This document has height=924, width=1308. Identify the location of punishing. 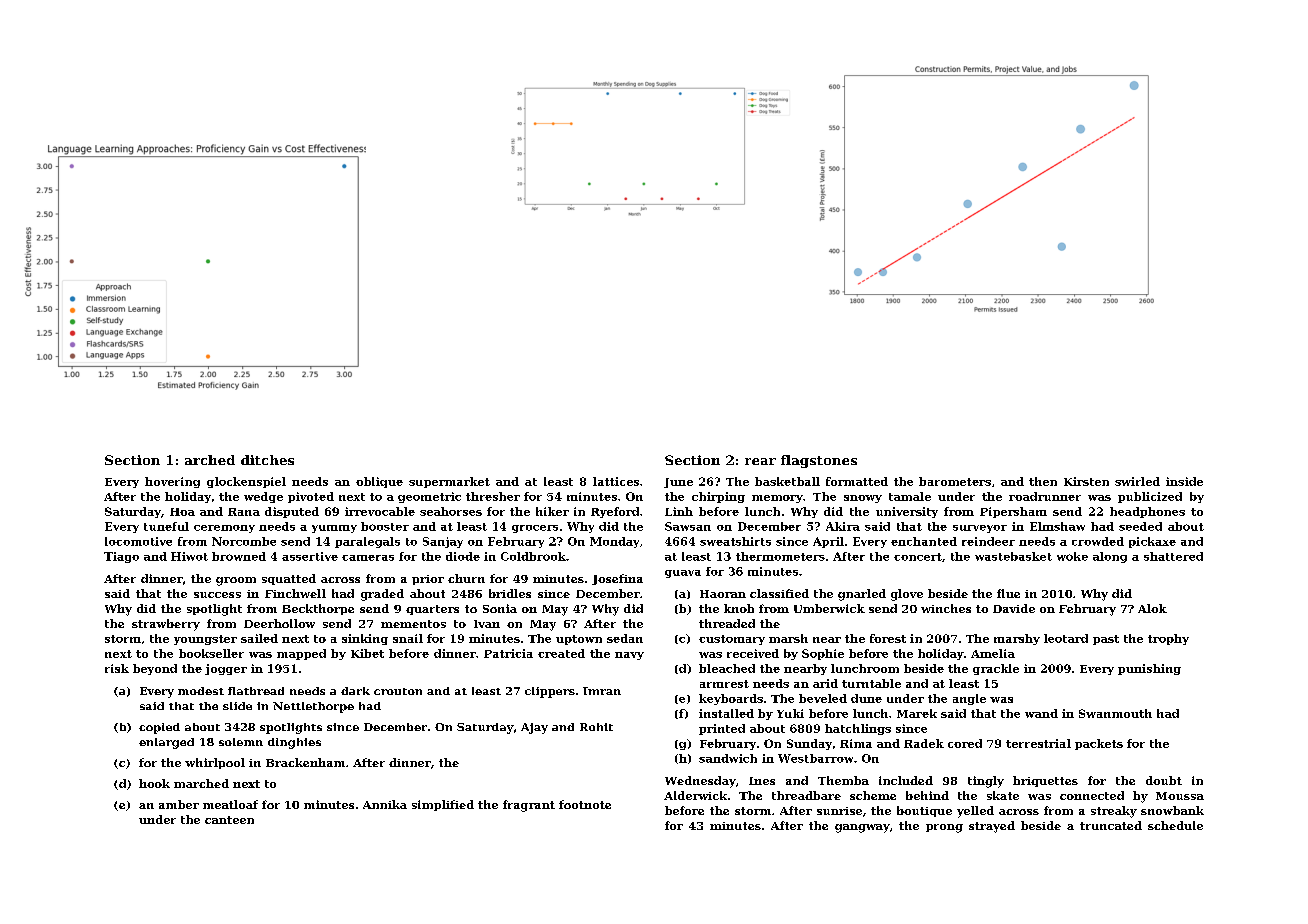
(1149, 669).
